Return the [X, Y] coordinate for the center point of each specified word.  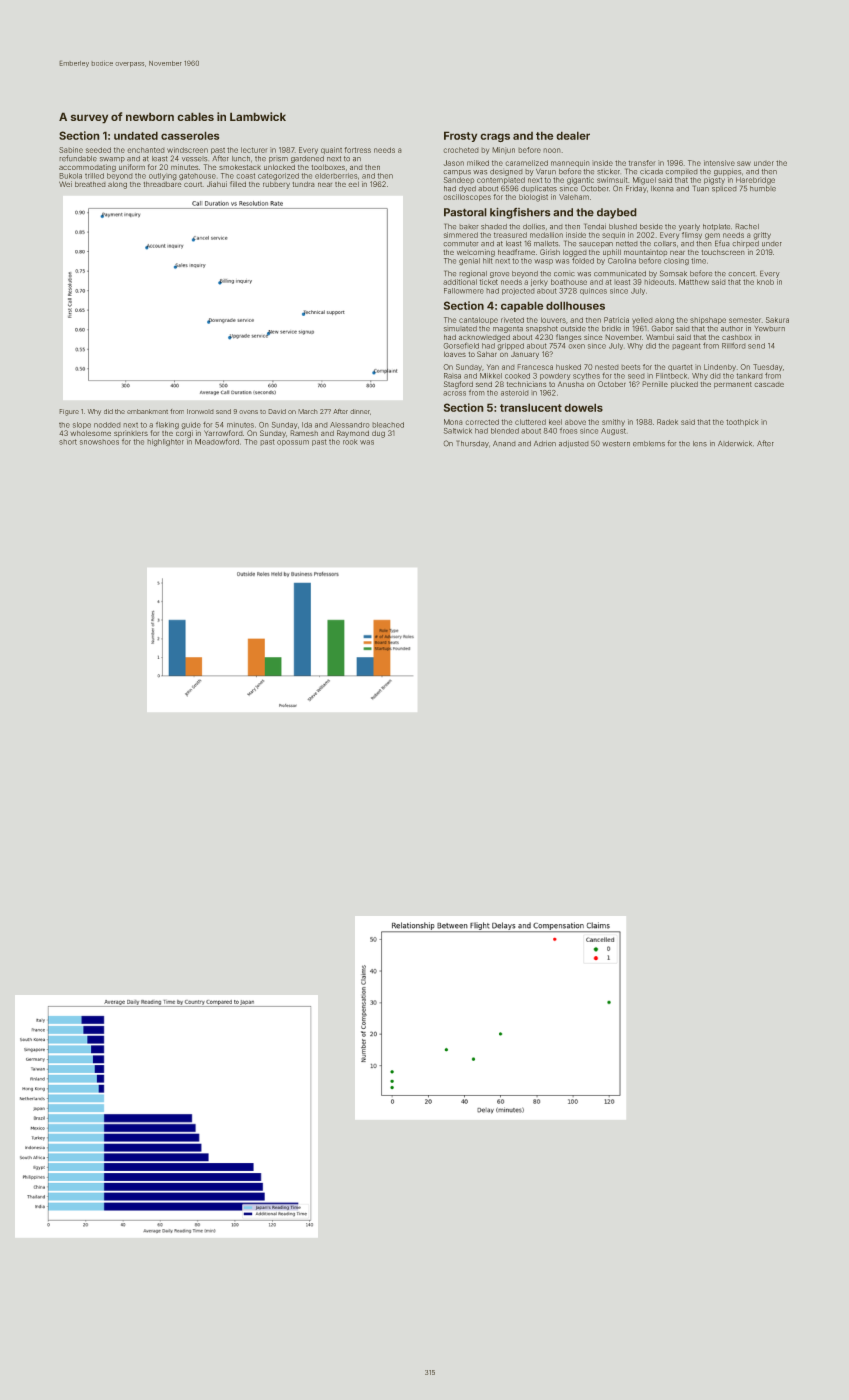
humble [763, 188]
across [454, 393]
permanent [733, 385]
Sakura [777, 320]
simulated [460, 328]
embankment [147, 411]
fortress [358, 150]
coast [246, 176]
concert [742, 274]
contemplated [501, 180]
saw [744, 163]
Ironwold [200, 411]
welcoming [476, 253]
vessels [194, 159]
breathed [90, 184]
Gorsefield [461, 346]
